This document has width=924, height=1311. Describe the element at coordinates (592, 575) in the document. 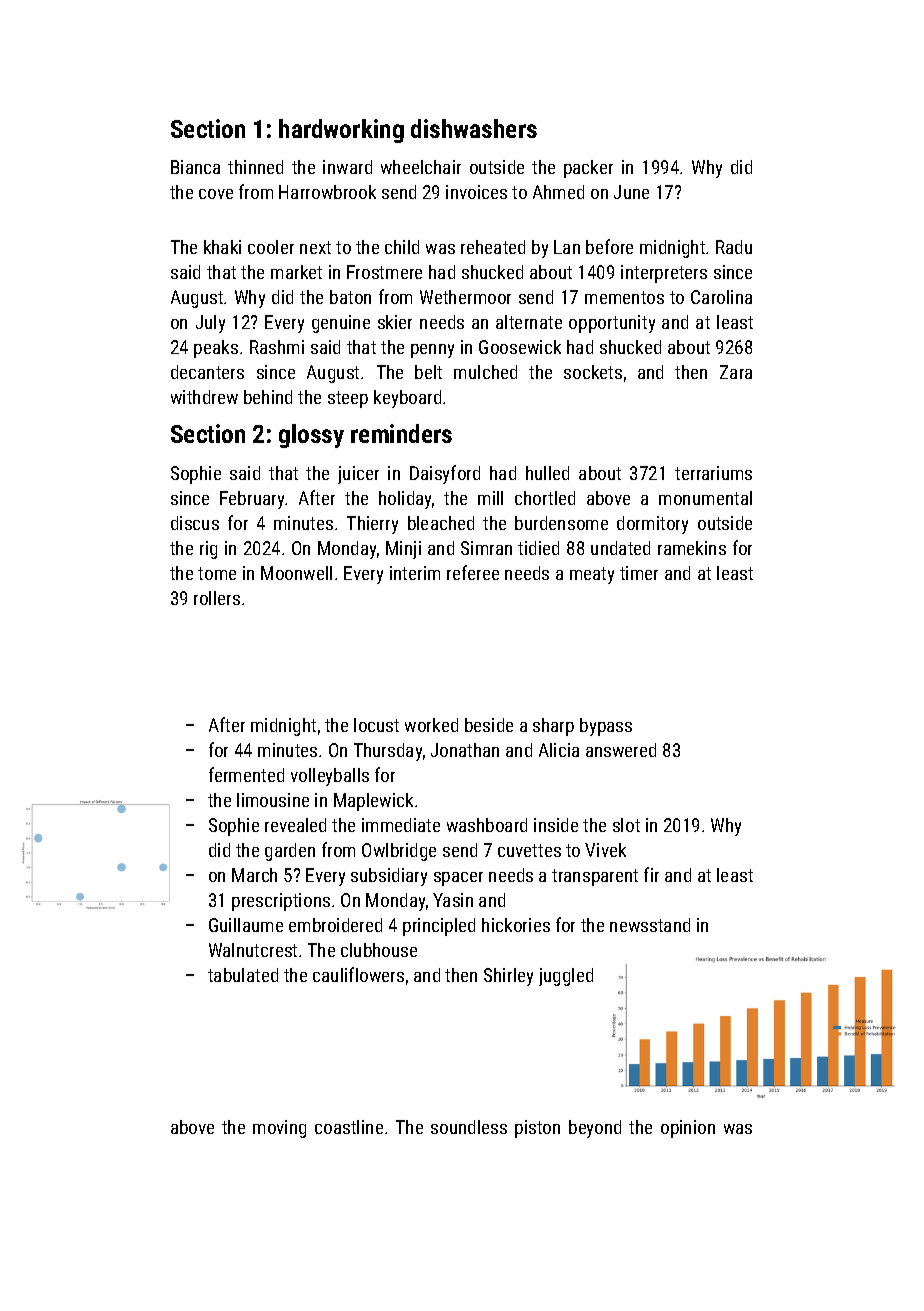

I see `meaty` at that location.
